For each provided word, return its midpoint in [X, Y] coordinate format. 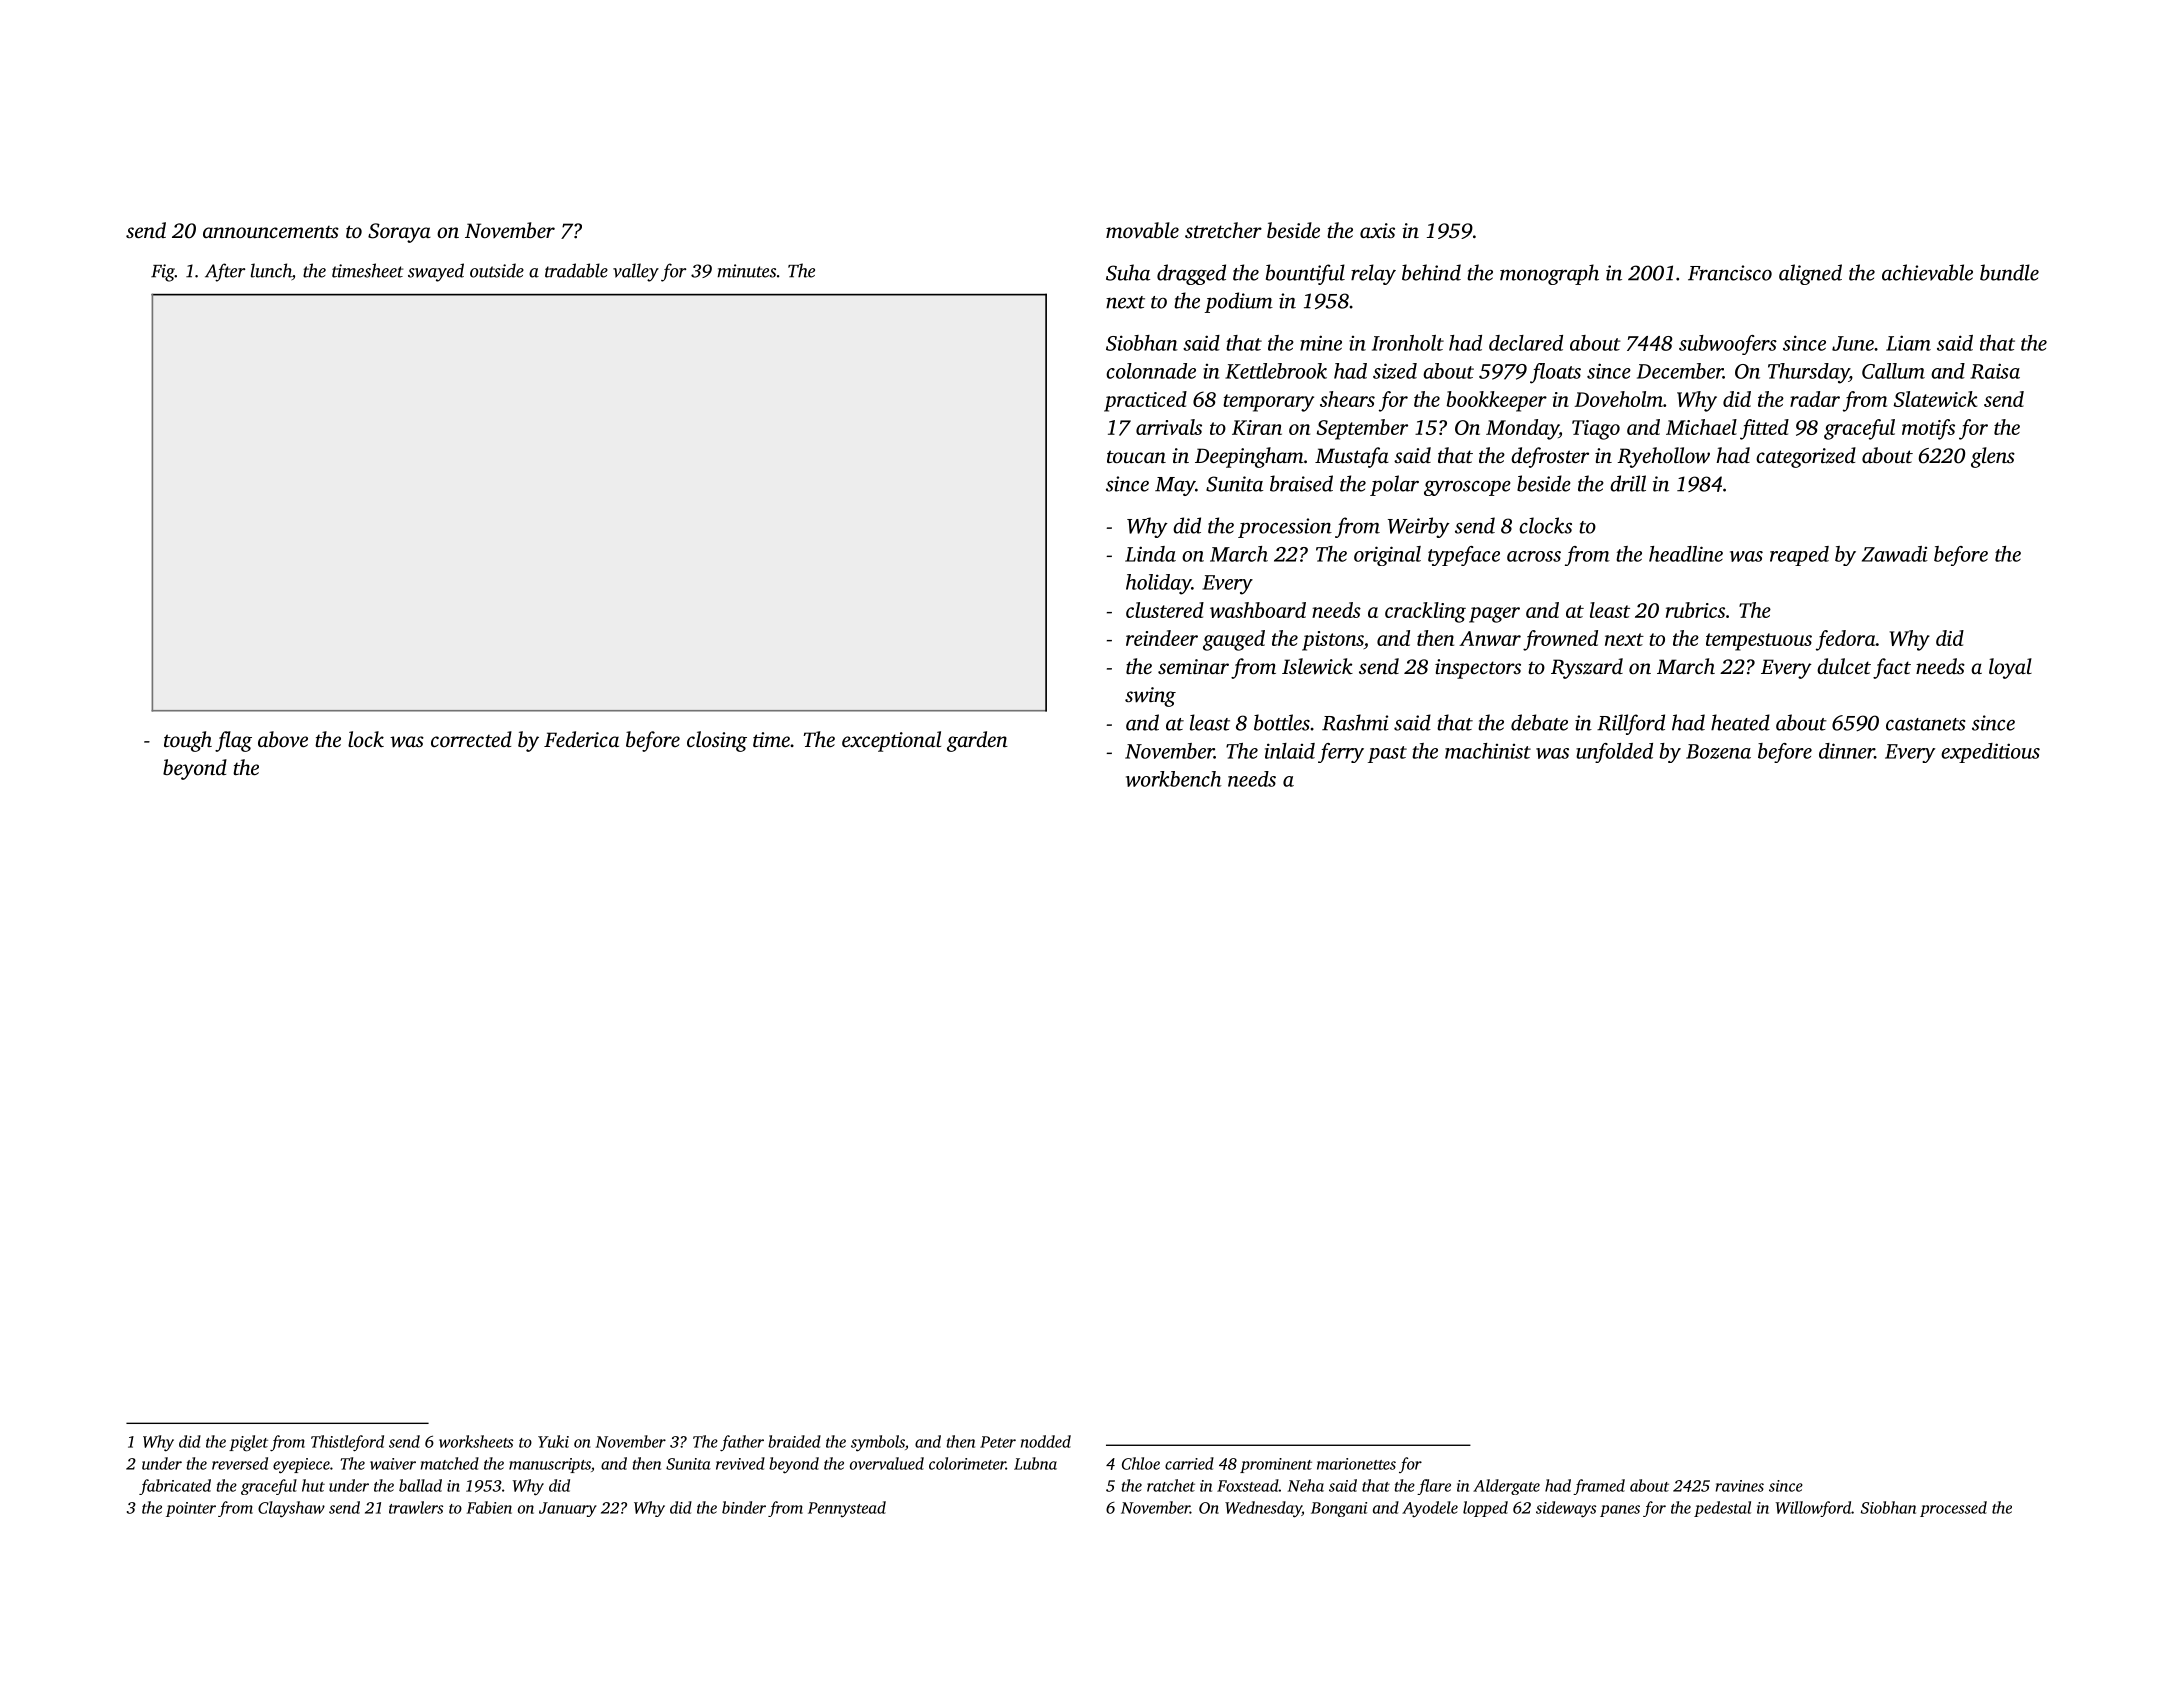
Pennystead [847, 1509]
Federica [581, 739]
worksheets [476, 1441]
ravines [1740, 1486]
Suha [1128, 272]
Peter [998, 1442]
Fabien [489, 1507]
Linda [1150, 554]
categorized [1806, 457]
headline [1686, 554]
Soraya [399, 233]
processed [1953, 1509]
